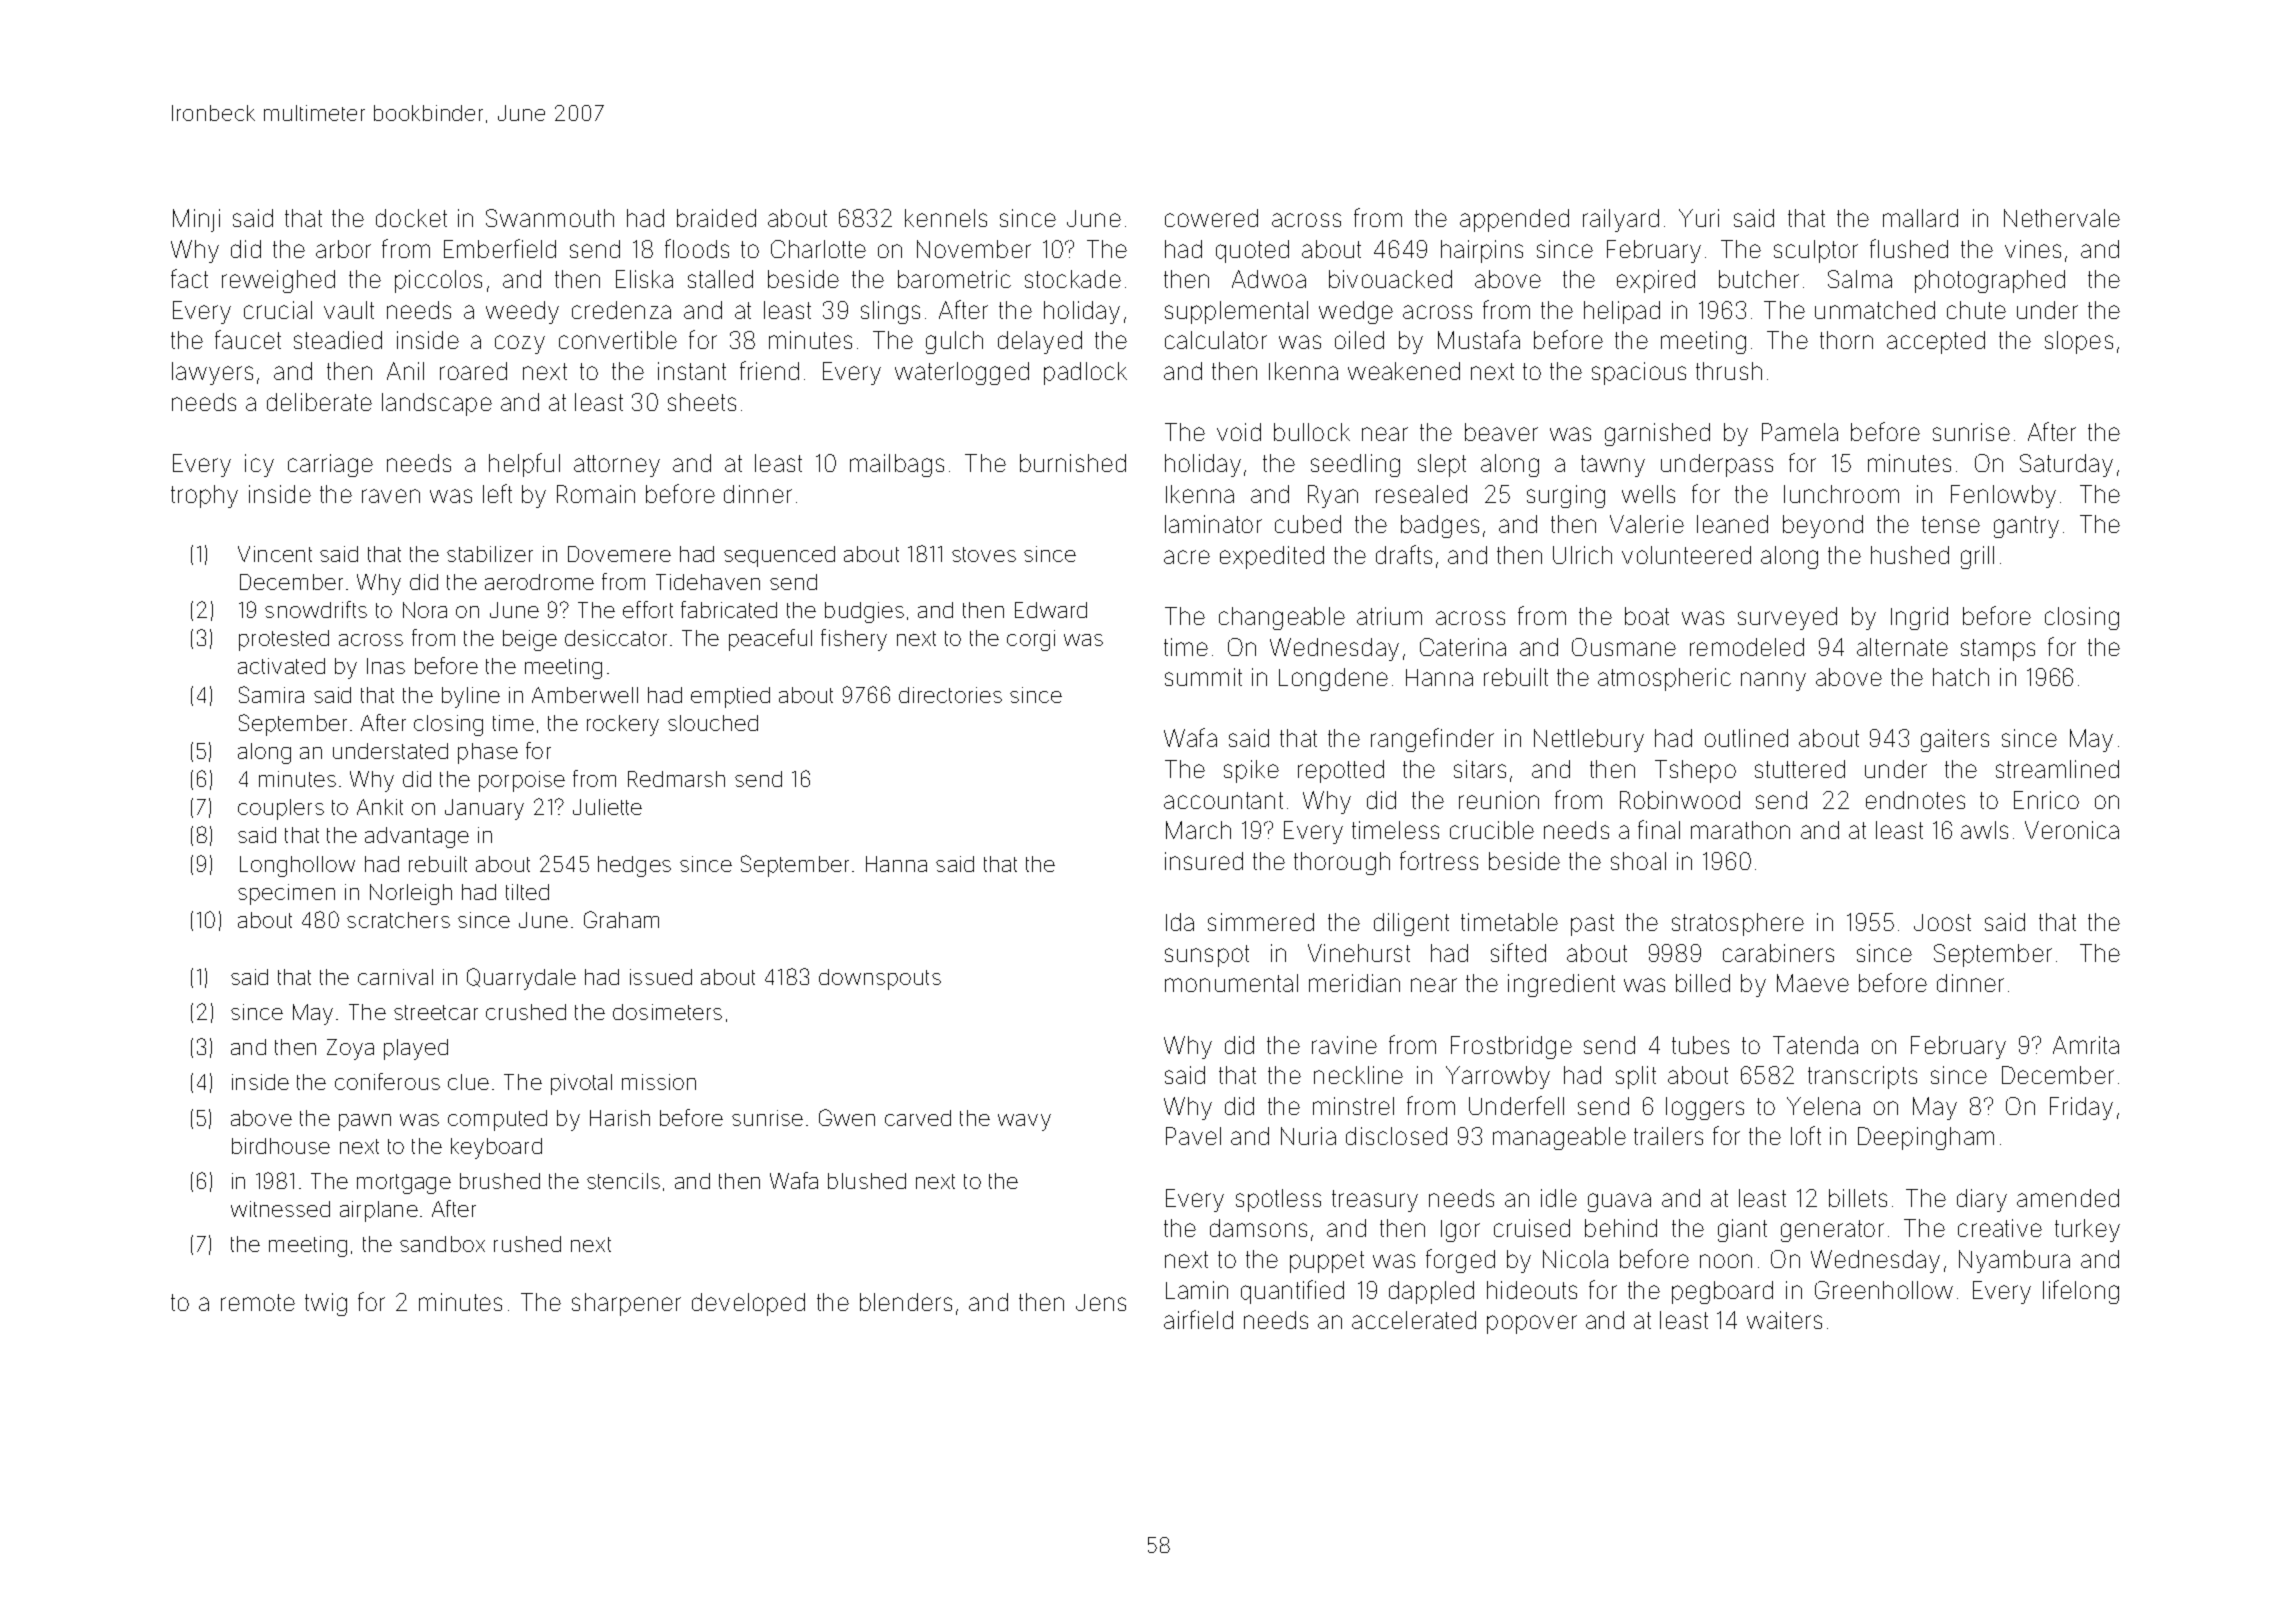 Image resolution: width=2292 pixels, height=1620 pixels. Describe the element at coordinates (343, 249) in the screenshot. I see `arbor` at that location.
